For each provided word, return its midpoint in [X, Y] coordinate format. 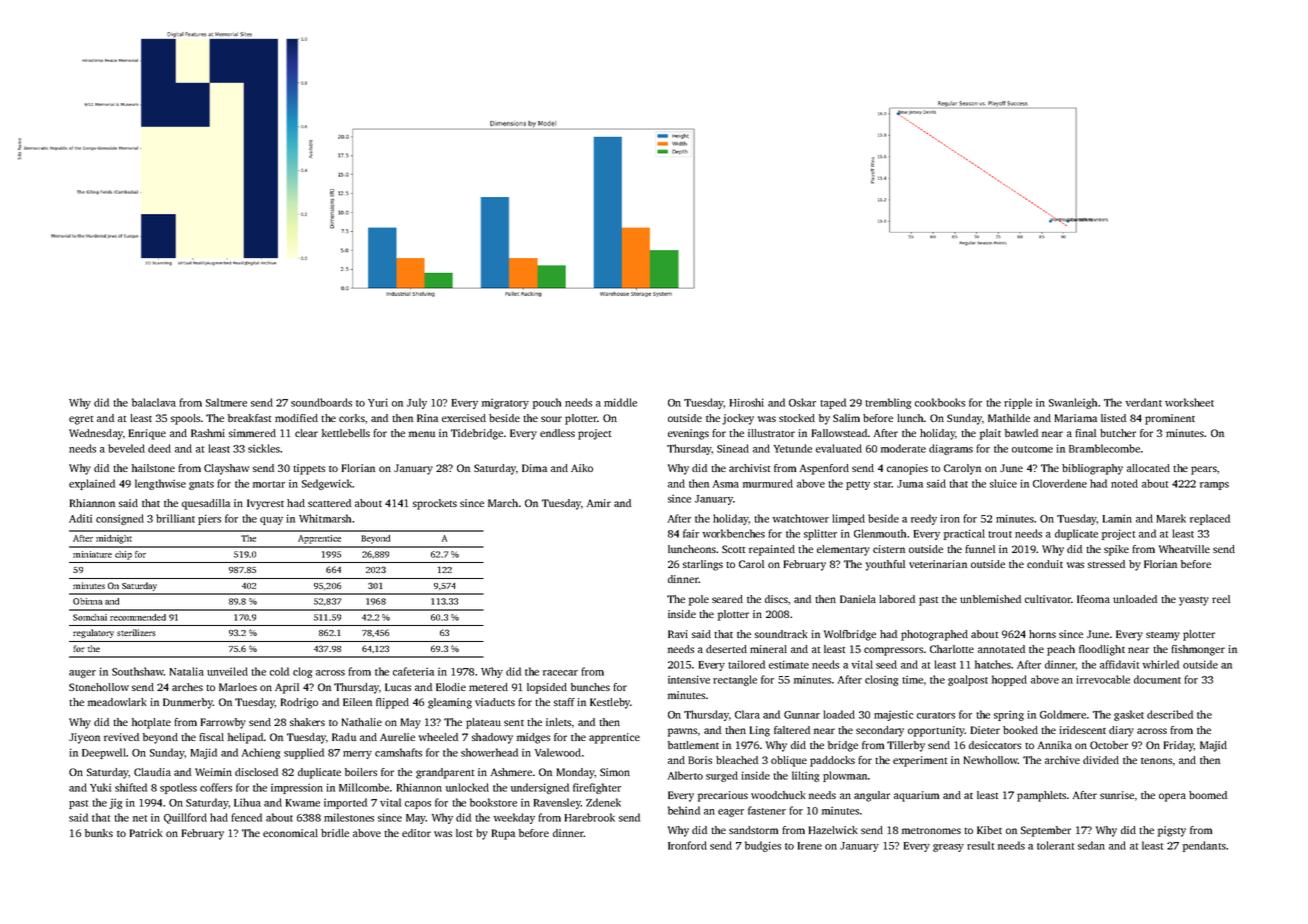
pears [1204, 470]
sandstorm [753, 830]
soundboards [321, 402]
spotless [178, 788]
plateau [483, 723]
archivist [749, 468]
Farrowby [223, 723]
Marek [1171, 518]
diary [1121, 731]
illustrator [771, 433]
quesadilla [206, 504]
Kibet [989, 830]
